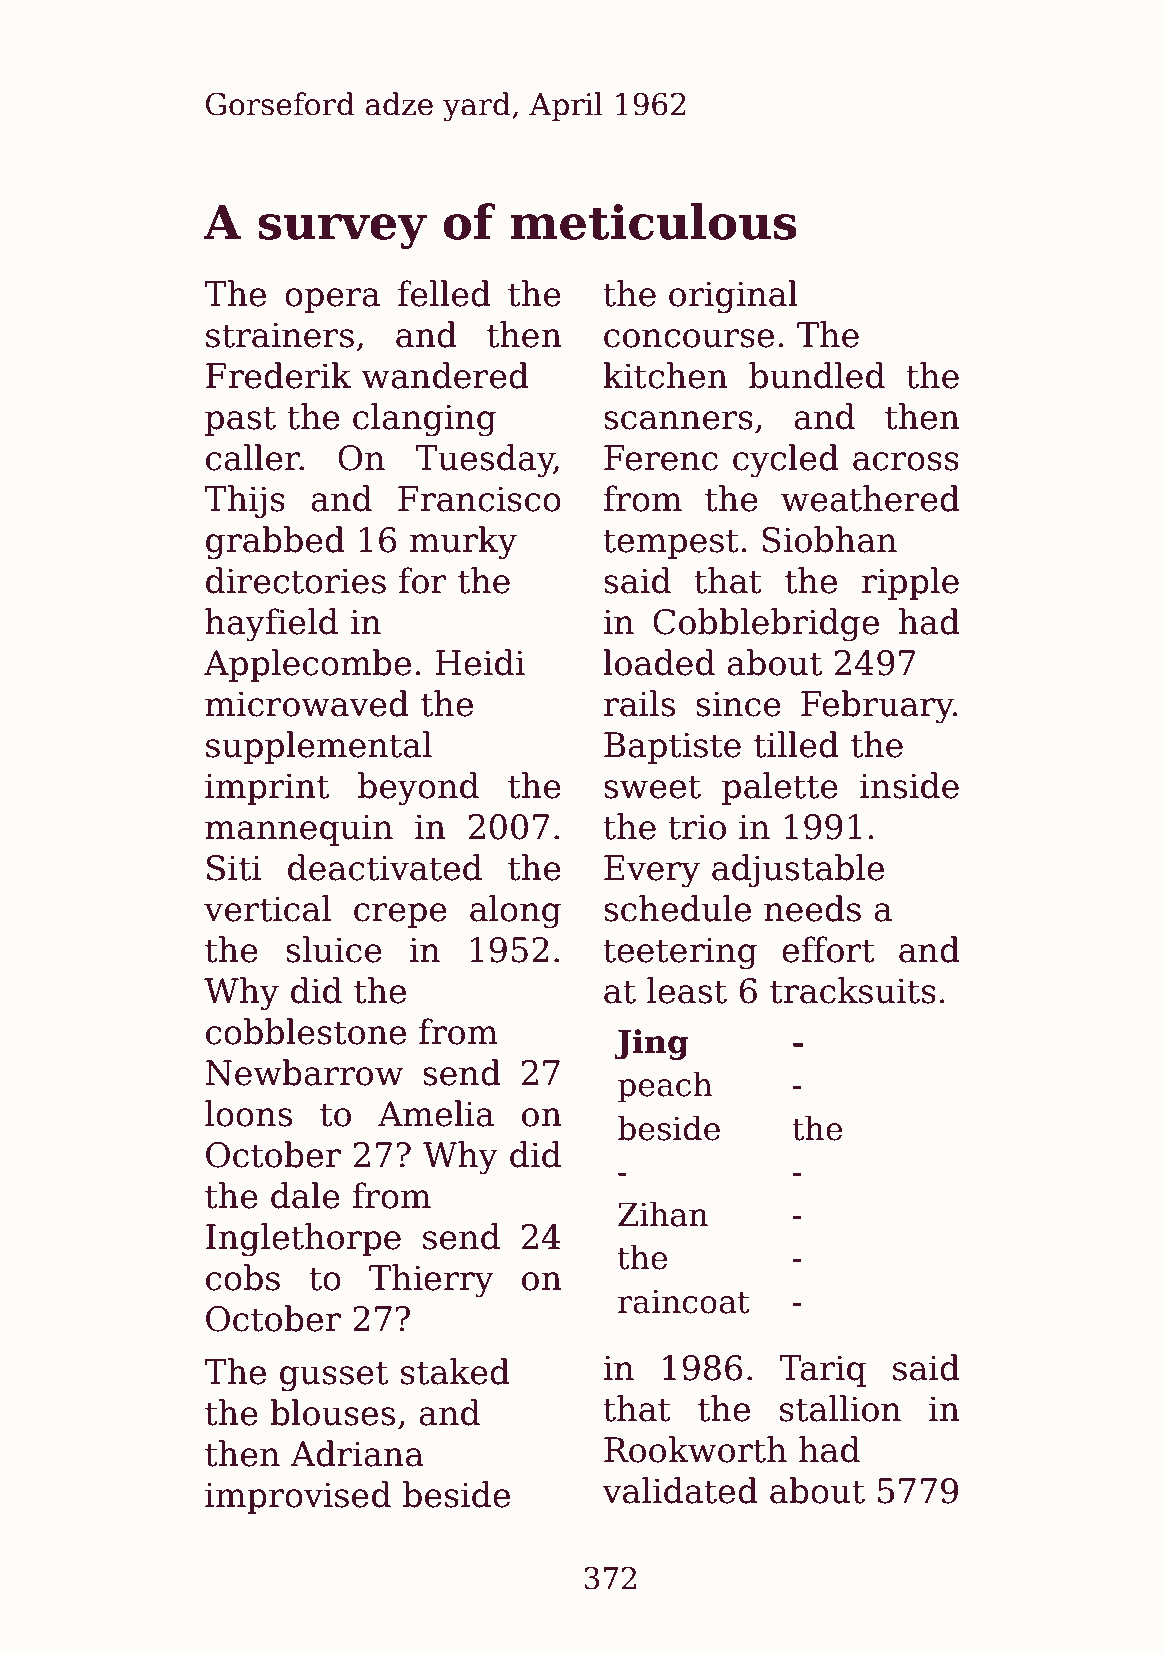 Image resolution: width=1165 pixels, height=1654 pixels. Describe the element at coordinates (306, 1031) in the page. I see `cobblestone` at that location.
